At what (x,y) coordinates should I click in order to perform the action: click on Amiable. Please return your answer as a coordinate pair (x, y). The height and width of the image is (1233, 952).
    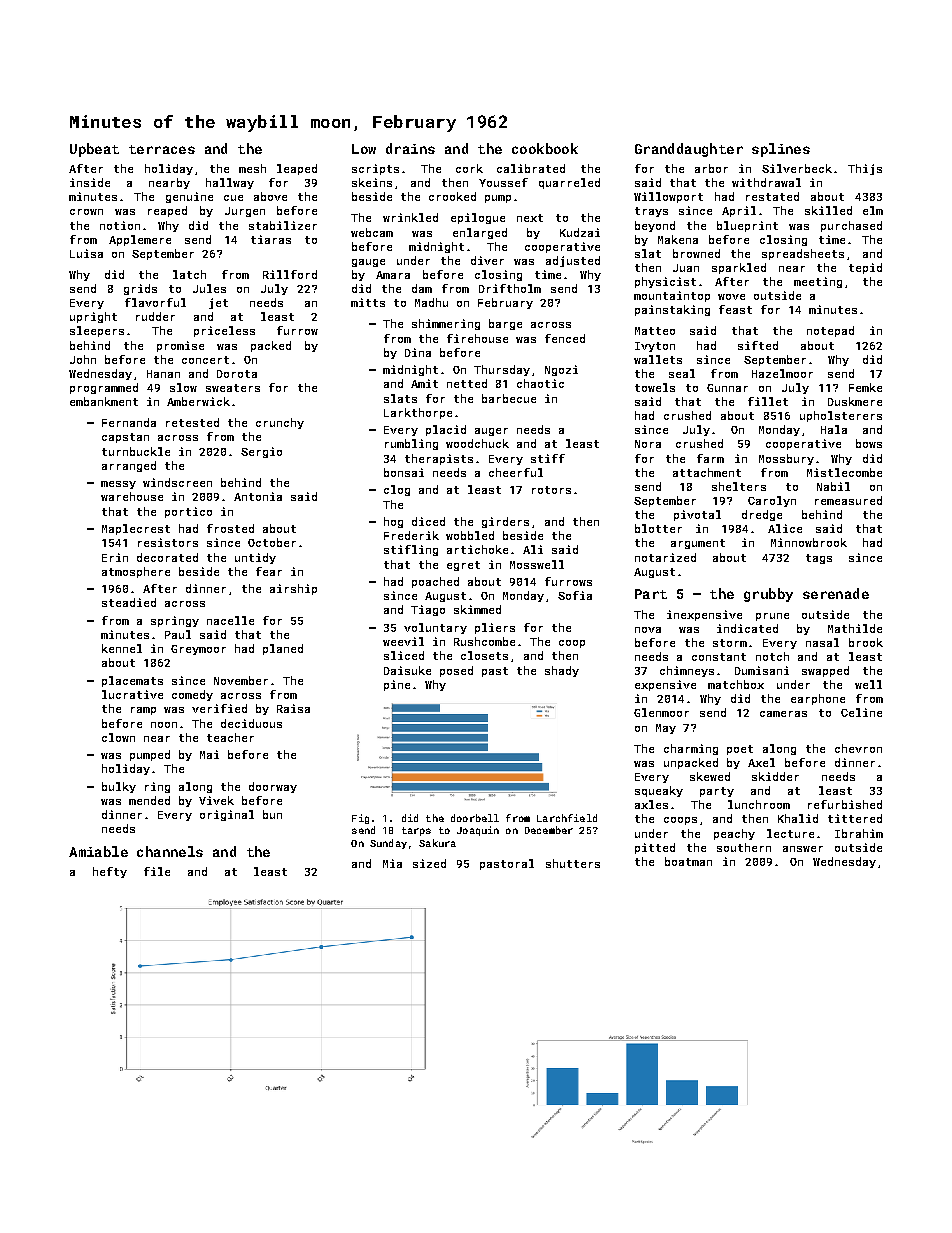
    Looking at the image, I should click on (98, 851).
